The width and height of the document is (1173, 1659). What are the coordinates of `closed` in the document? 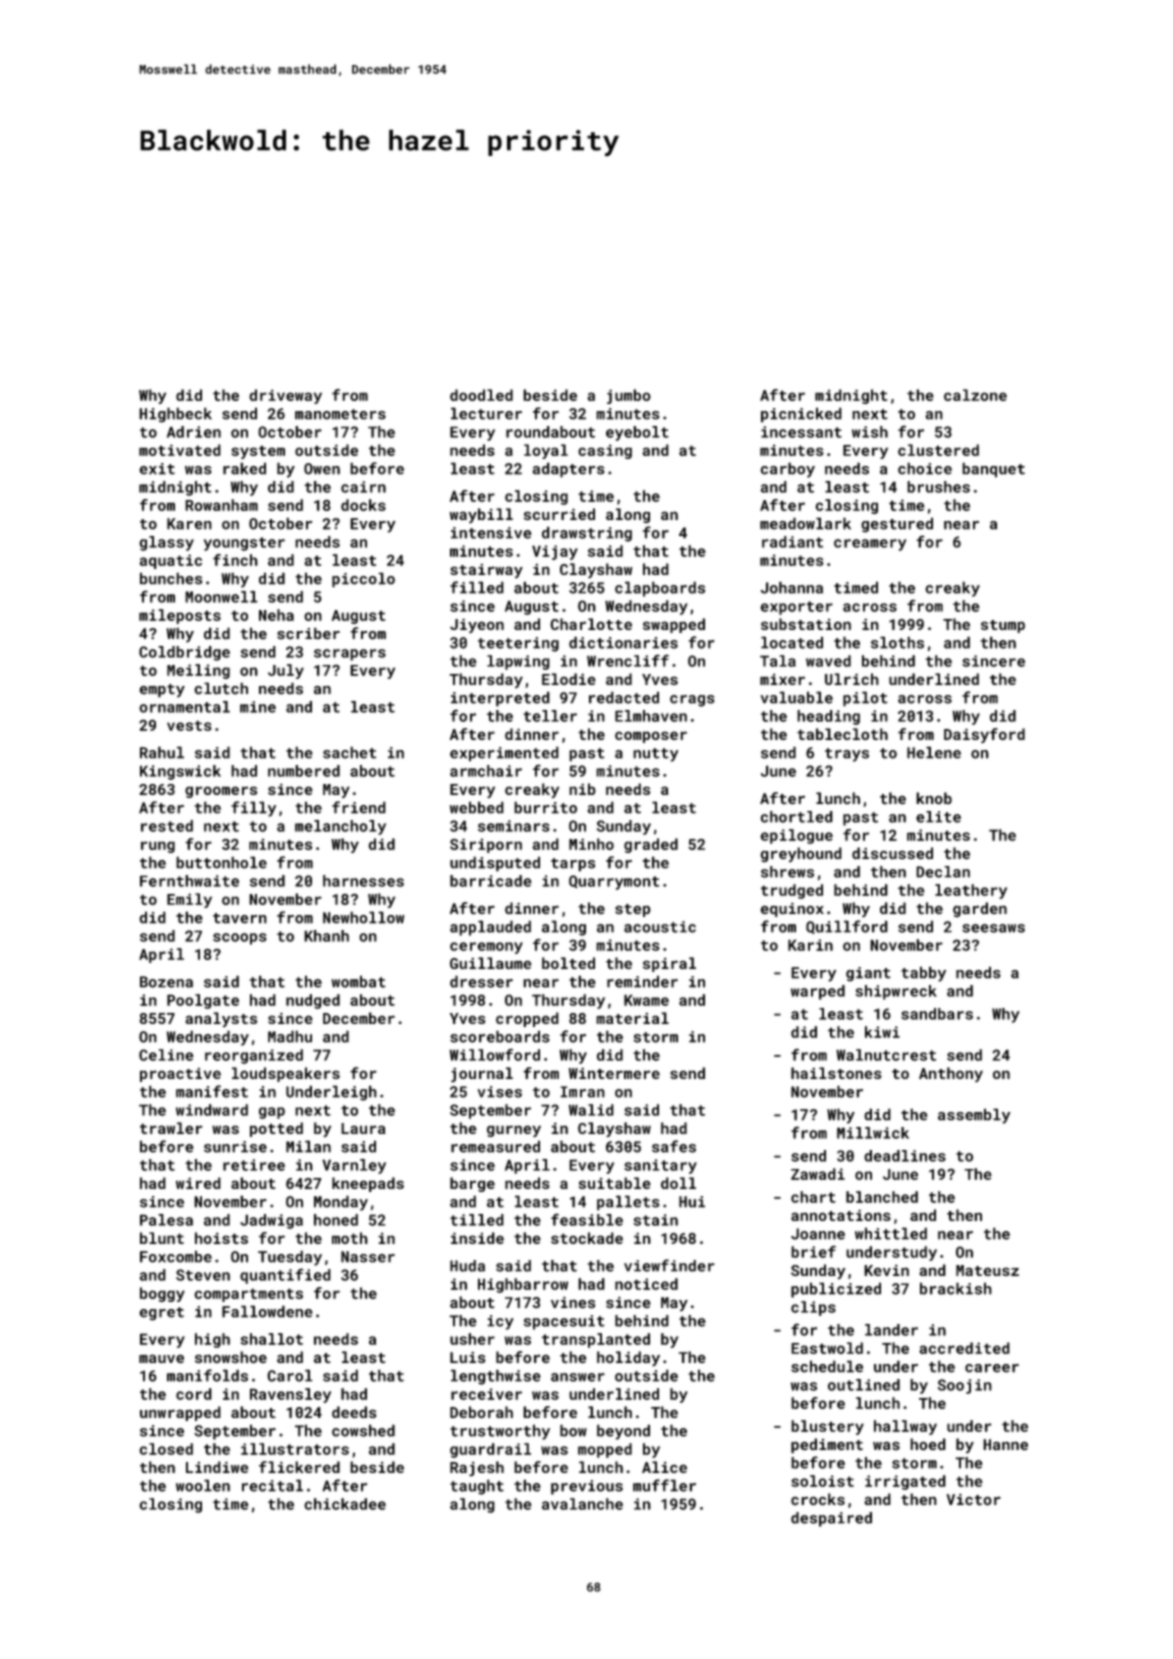 It's located at (166, 1449).
